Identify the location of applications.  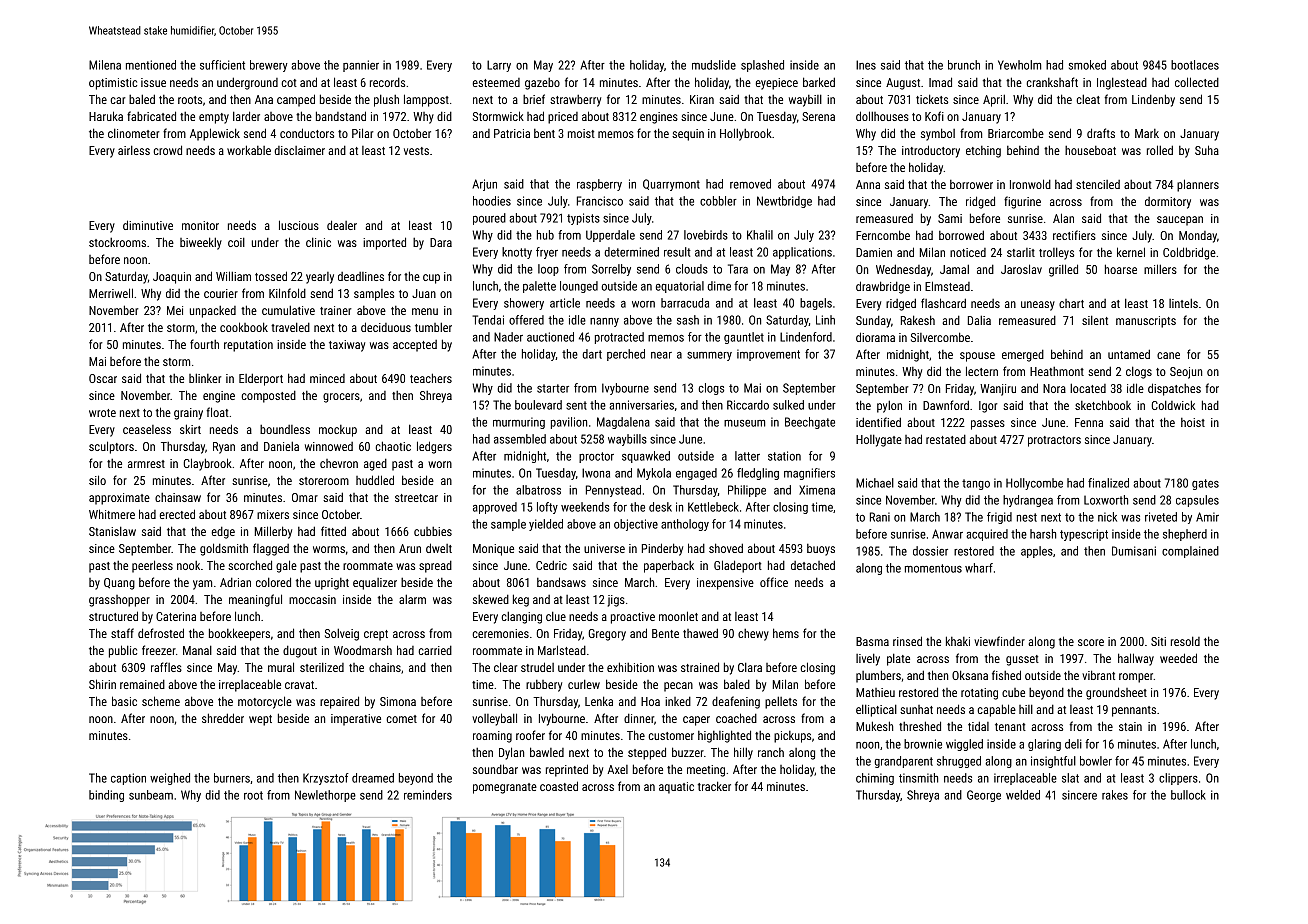
(802, 253).
